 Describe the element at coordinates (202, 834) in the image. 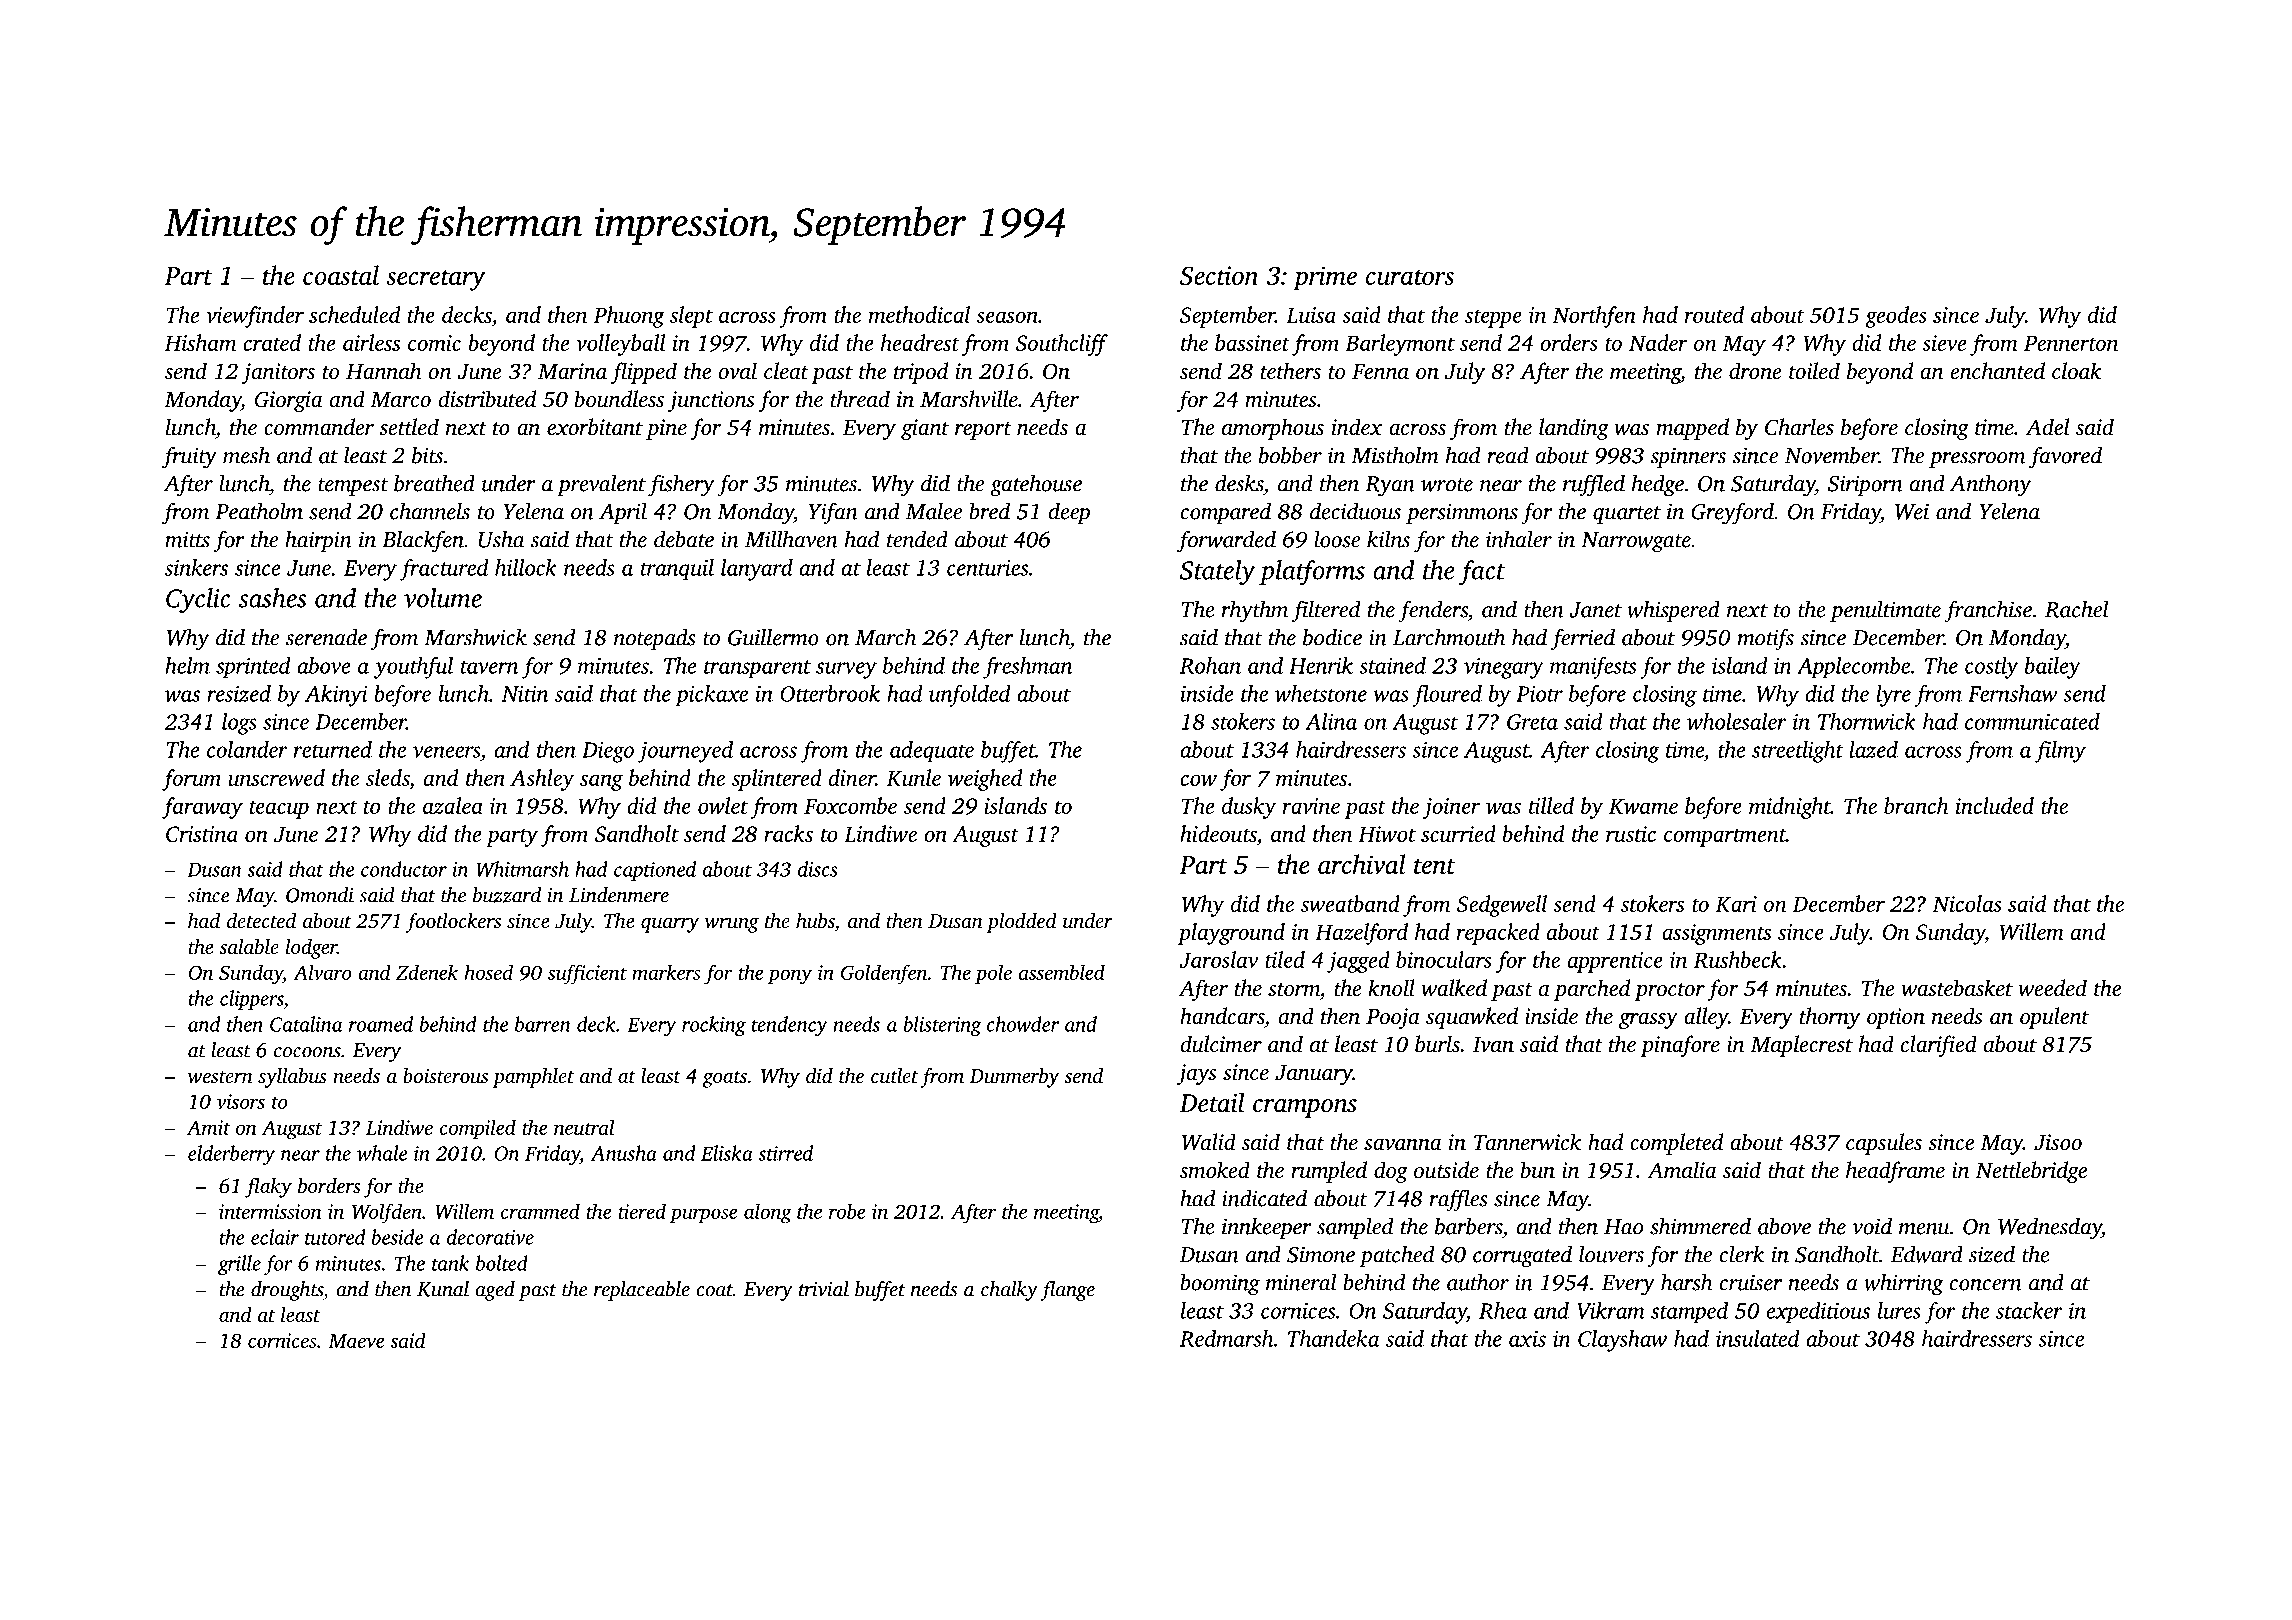

I see `Cristina` at that location.
